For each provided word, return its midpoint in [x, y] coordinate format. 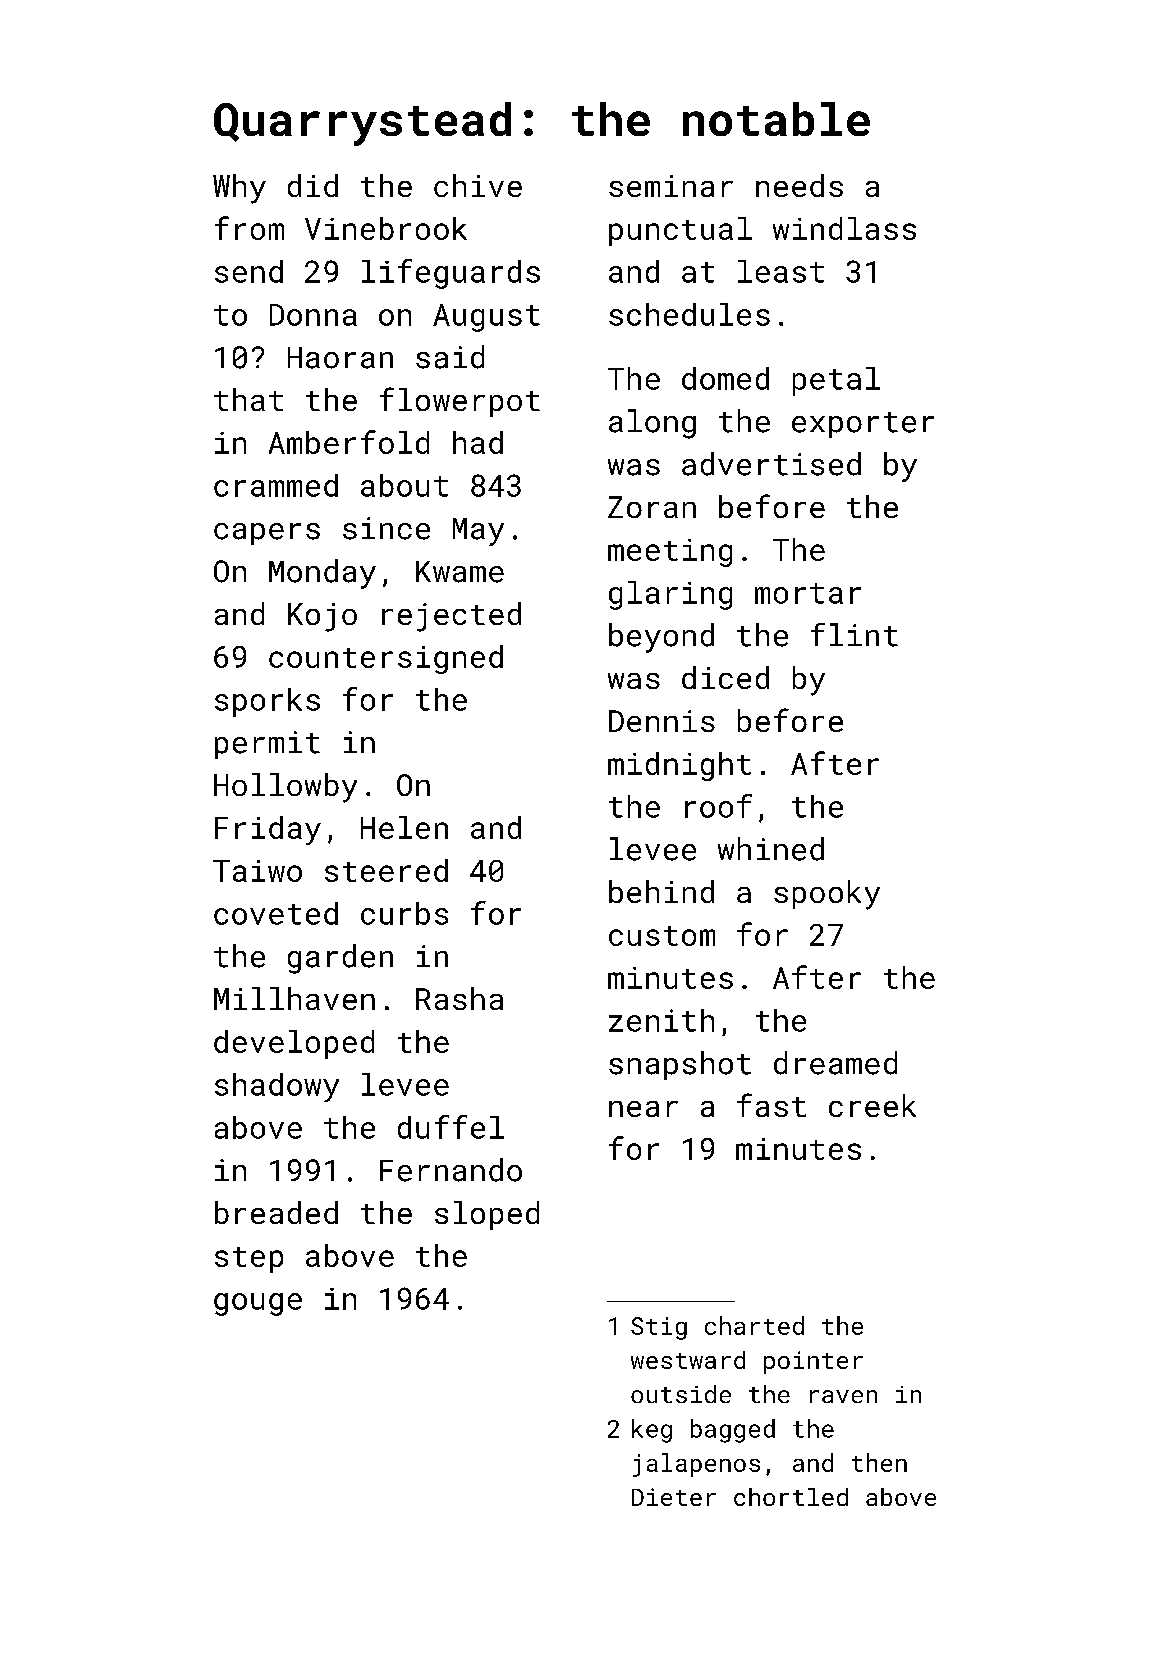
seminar [671, 186]
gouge [258, 1304]
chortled [791, 1497]
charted [754, 1325]
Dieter [674, 1497]
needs [799, 185]
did [313, 185]
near [643, 1109]
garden [340, 959]
